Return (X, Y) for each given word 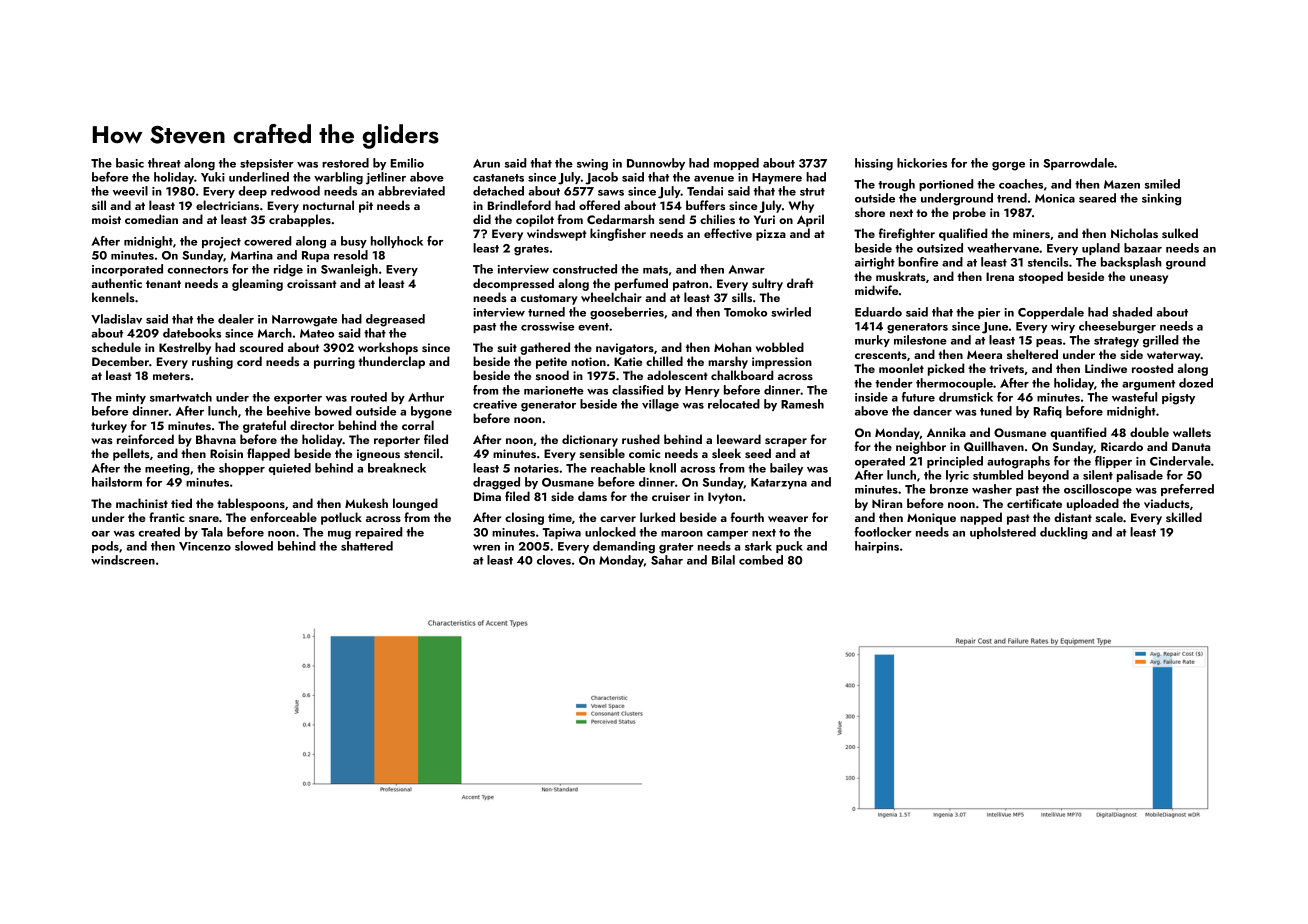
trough (896, 185)
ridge (288, 270)
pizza (771, 235)
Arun (486, 163)
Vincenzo (205, 546)
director (312, 425)
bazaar (1143, 248)
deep (253, 192)
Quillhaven (994, 446)
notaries (536, 468)
